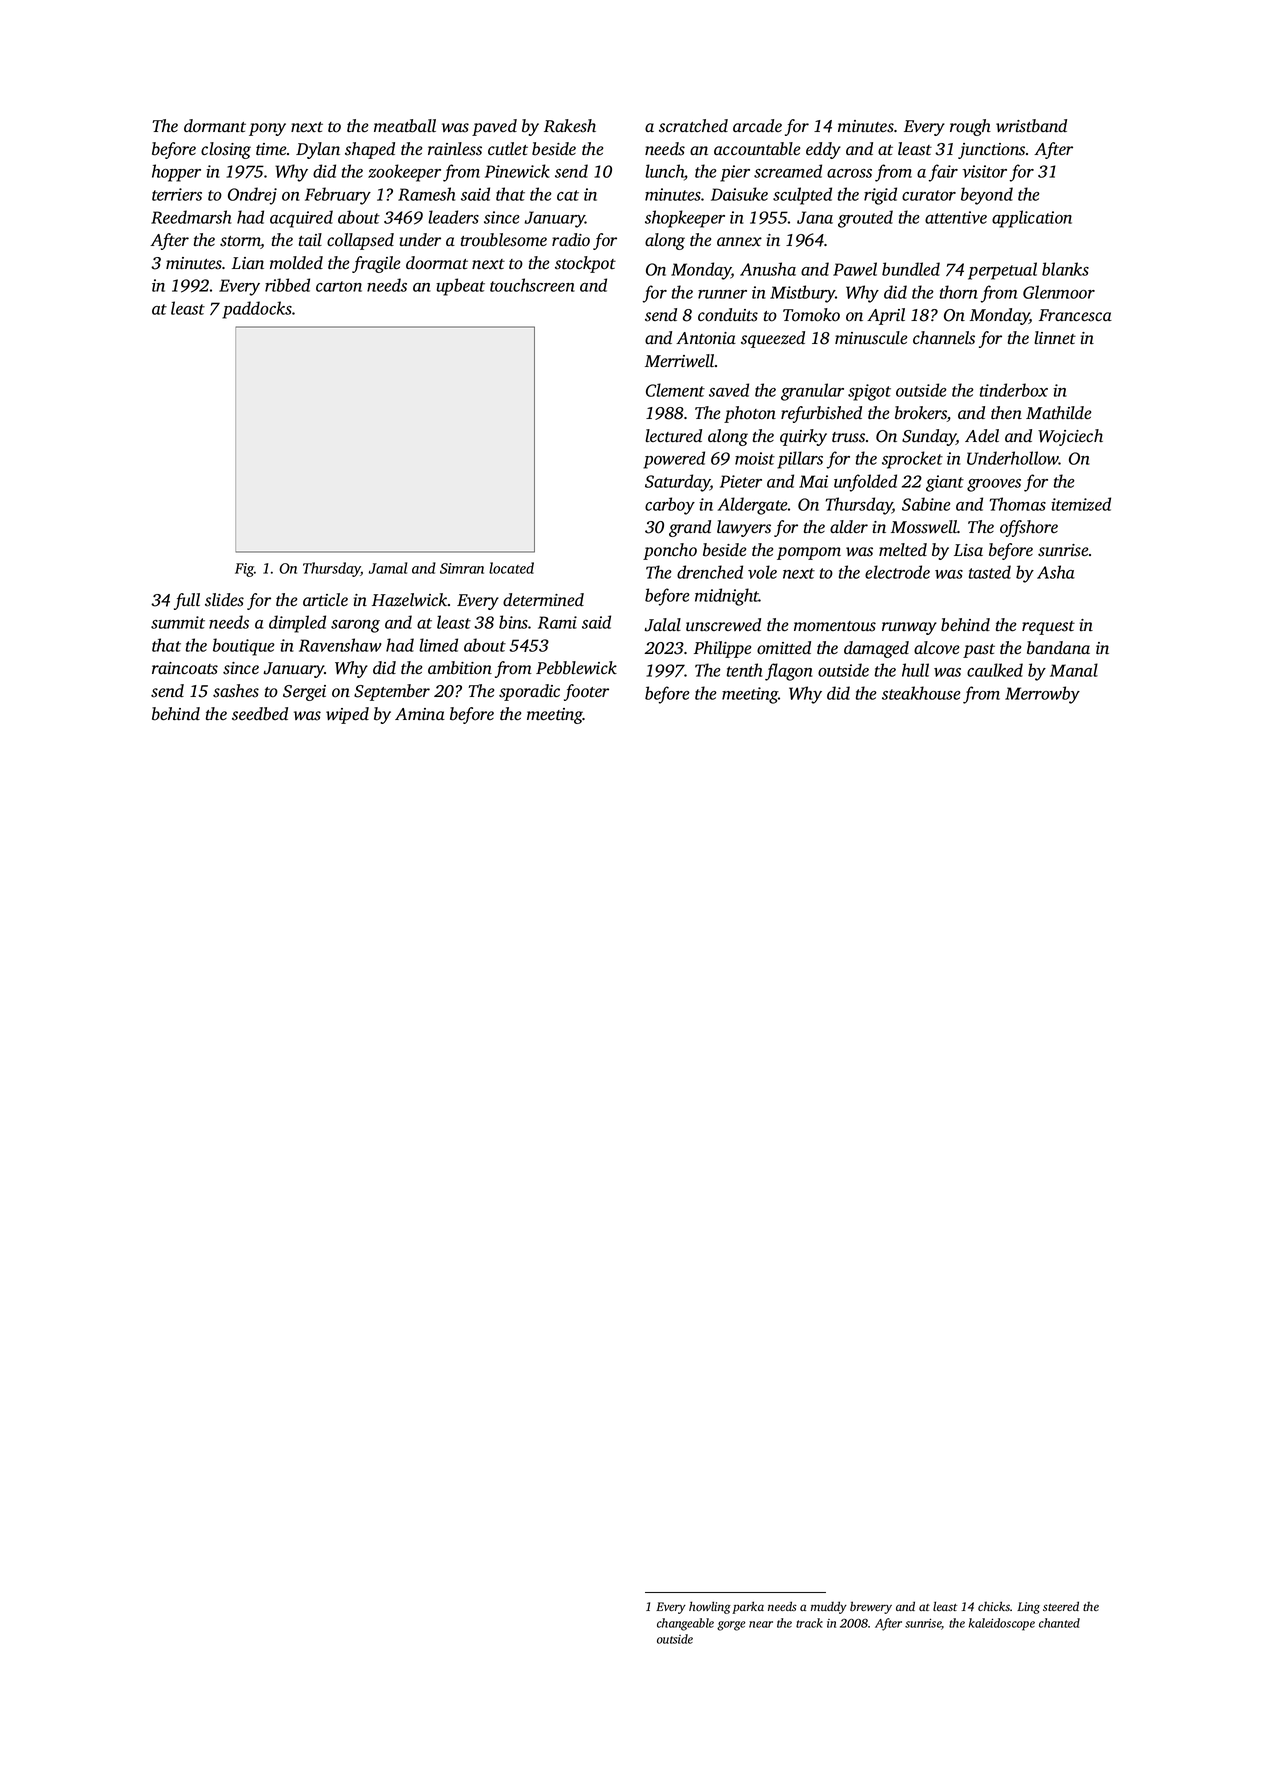 This screenshot has height=1788, width=1264. What do you see at coordinates (970, 127) in the screenshot?
I see `rough` at bounding box center [970, 127].
